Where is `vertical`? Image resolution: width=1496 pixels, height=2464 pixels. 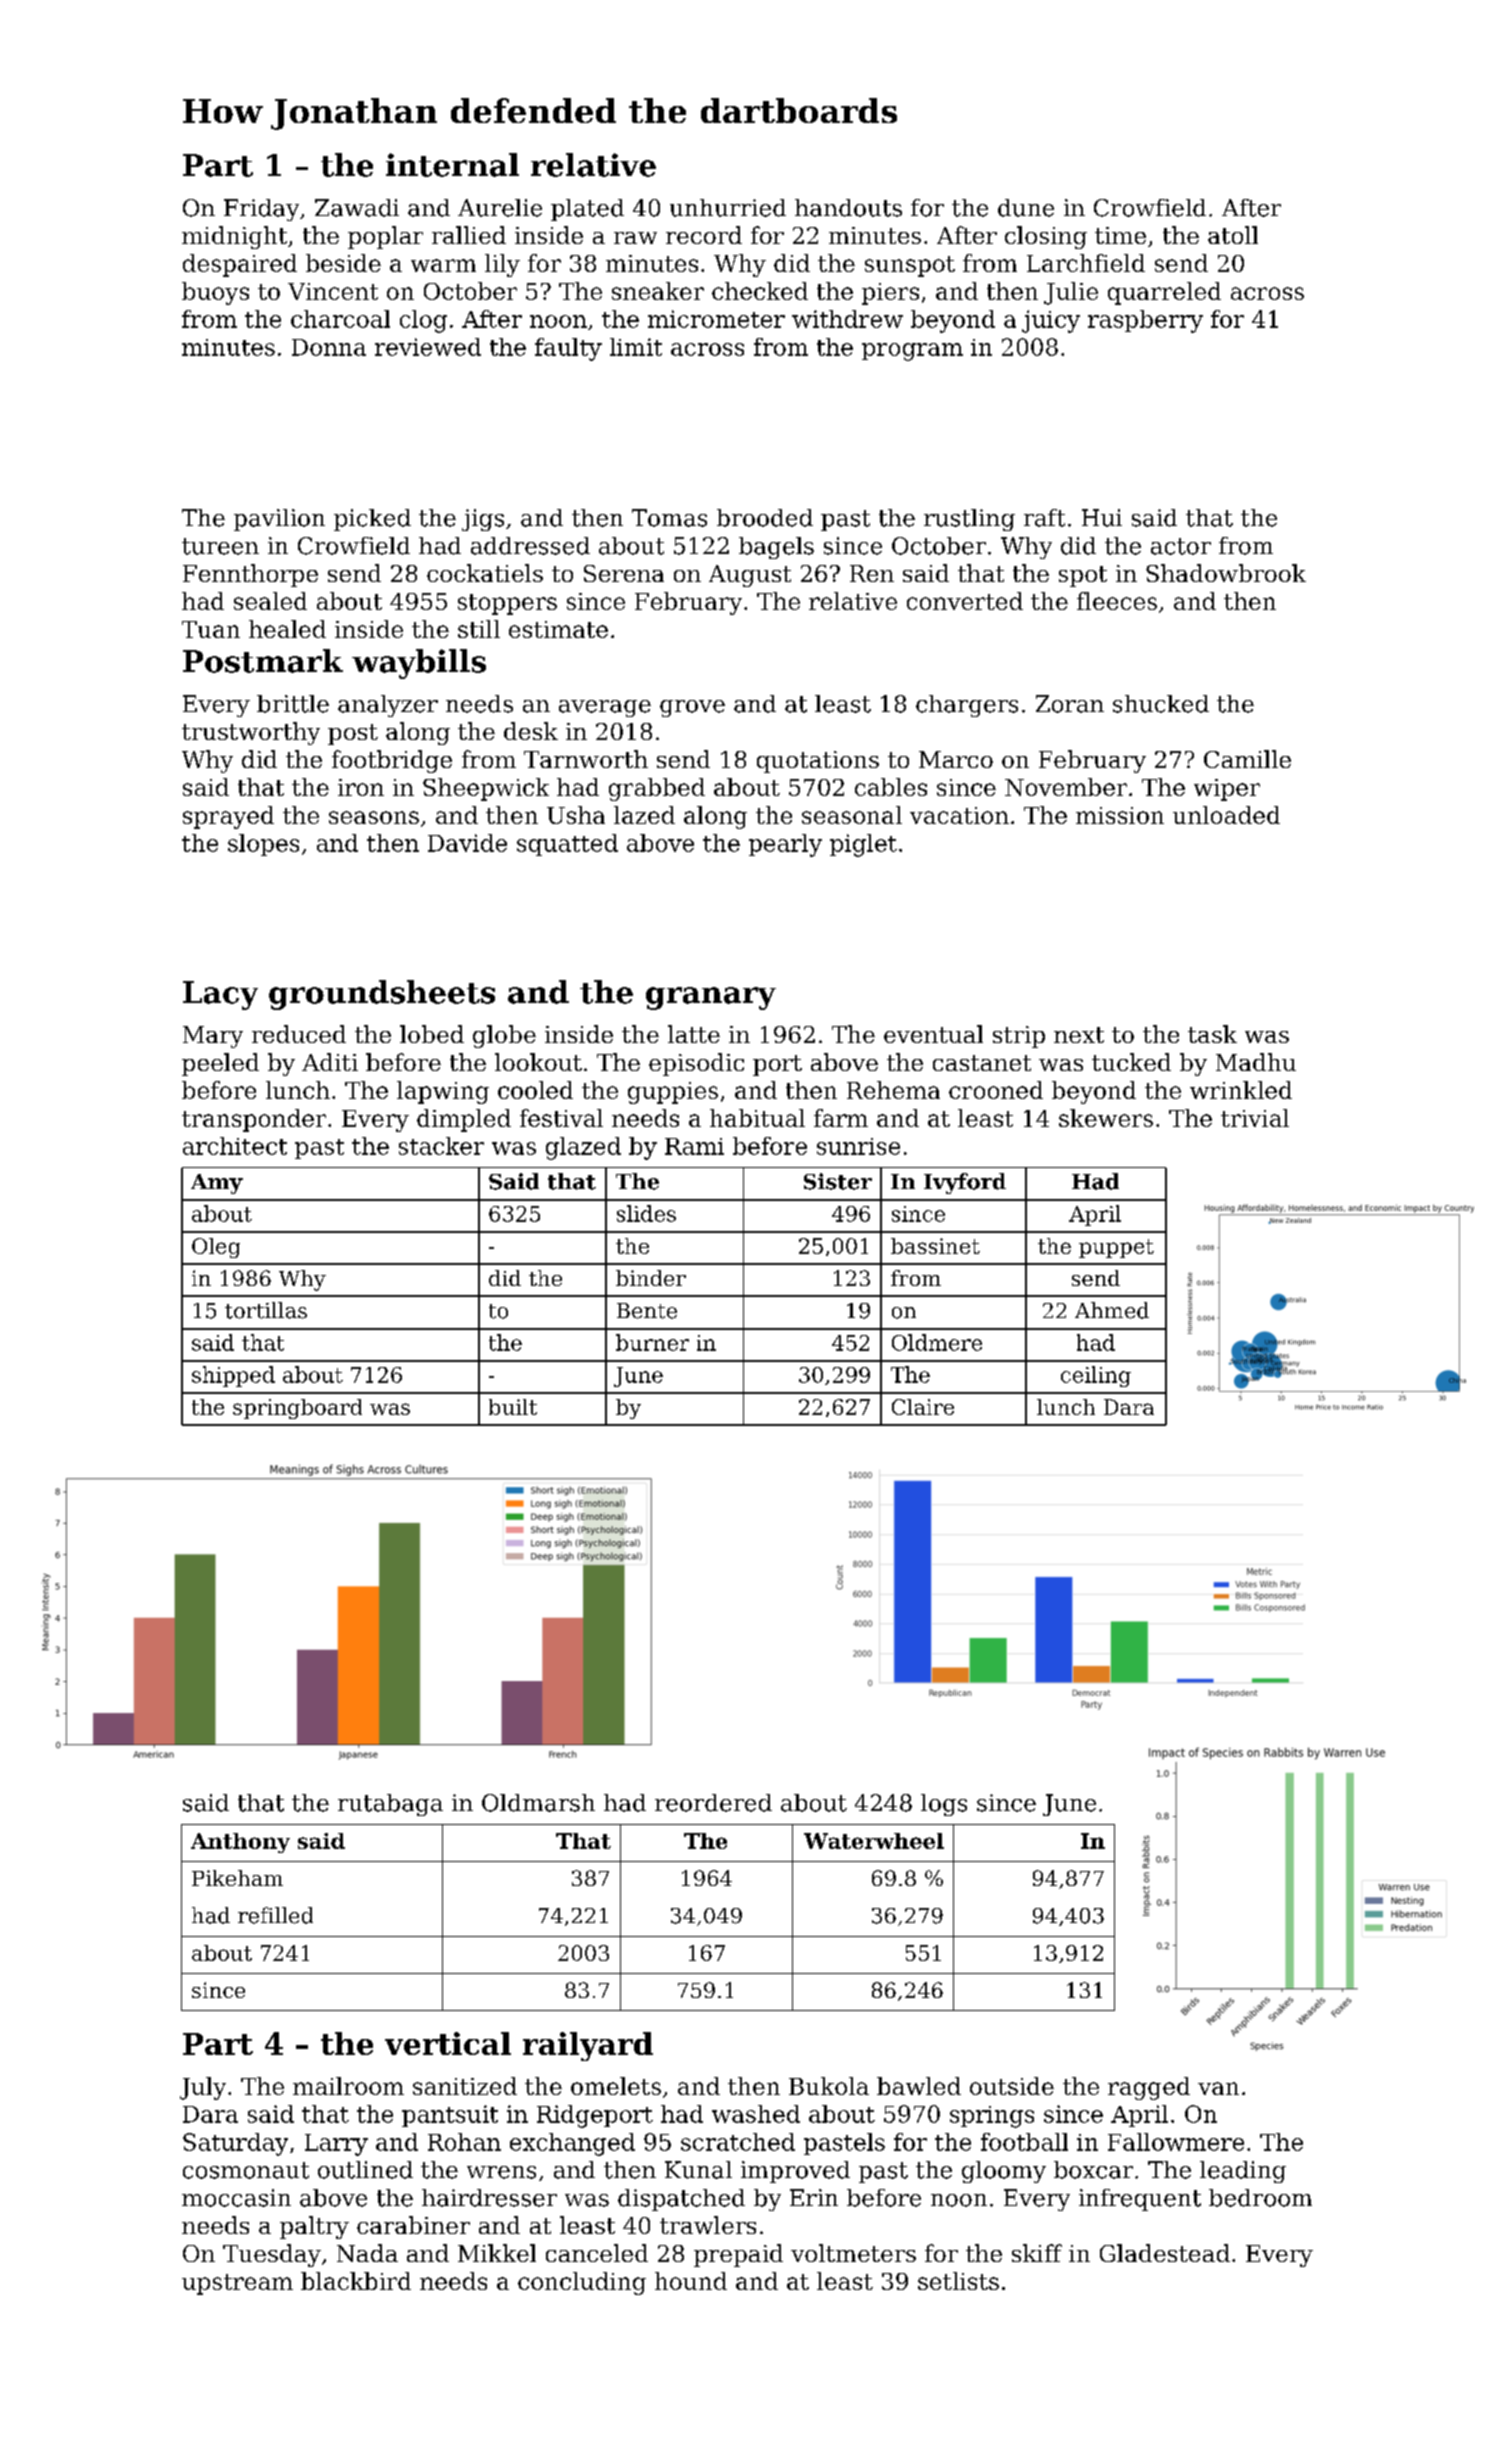 vertical is located at coordinates (448, 2043).
